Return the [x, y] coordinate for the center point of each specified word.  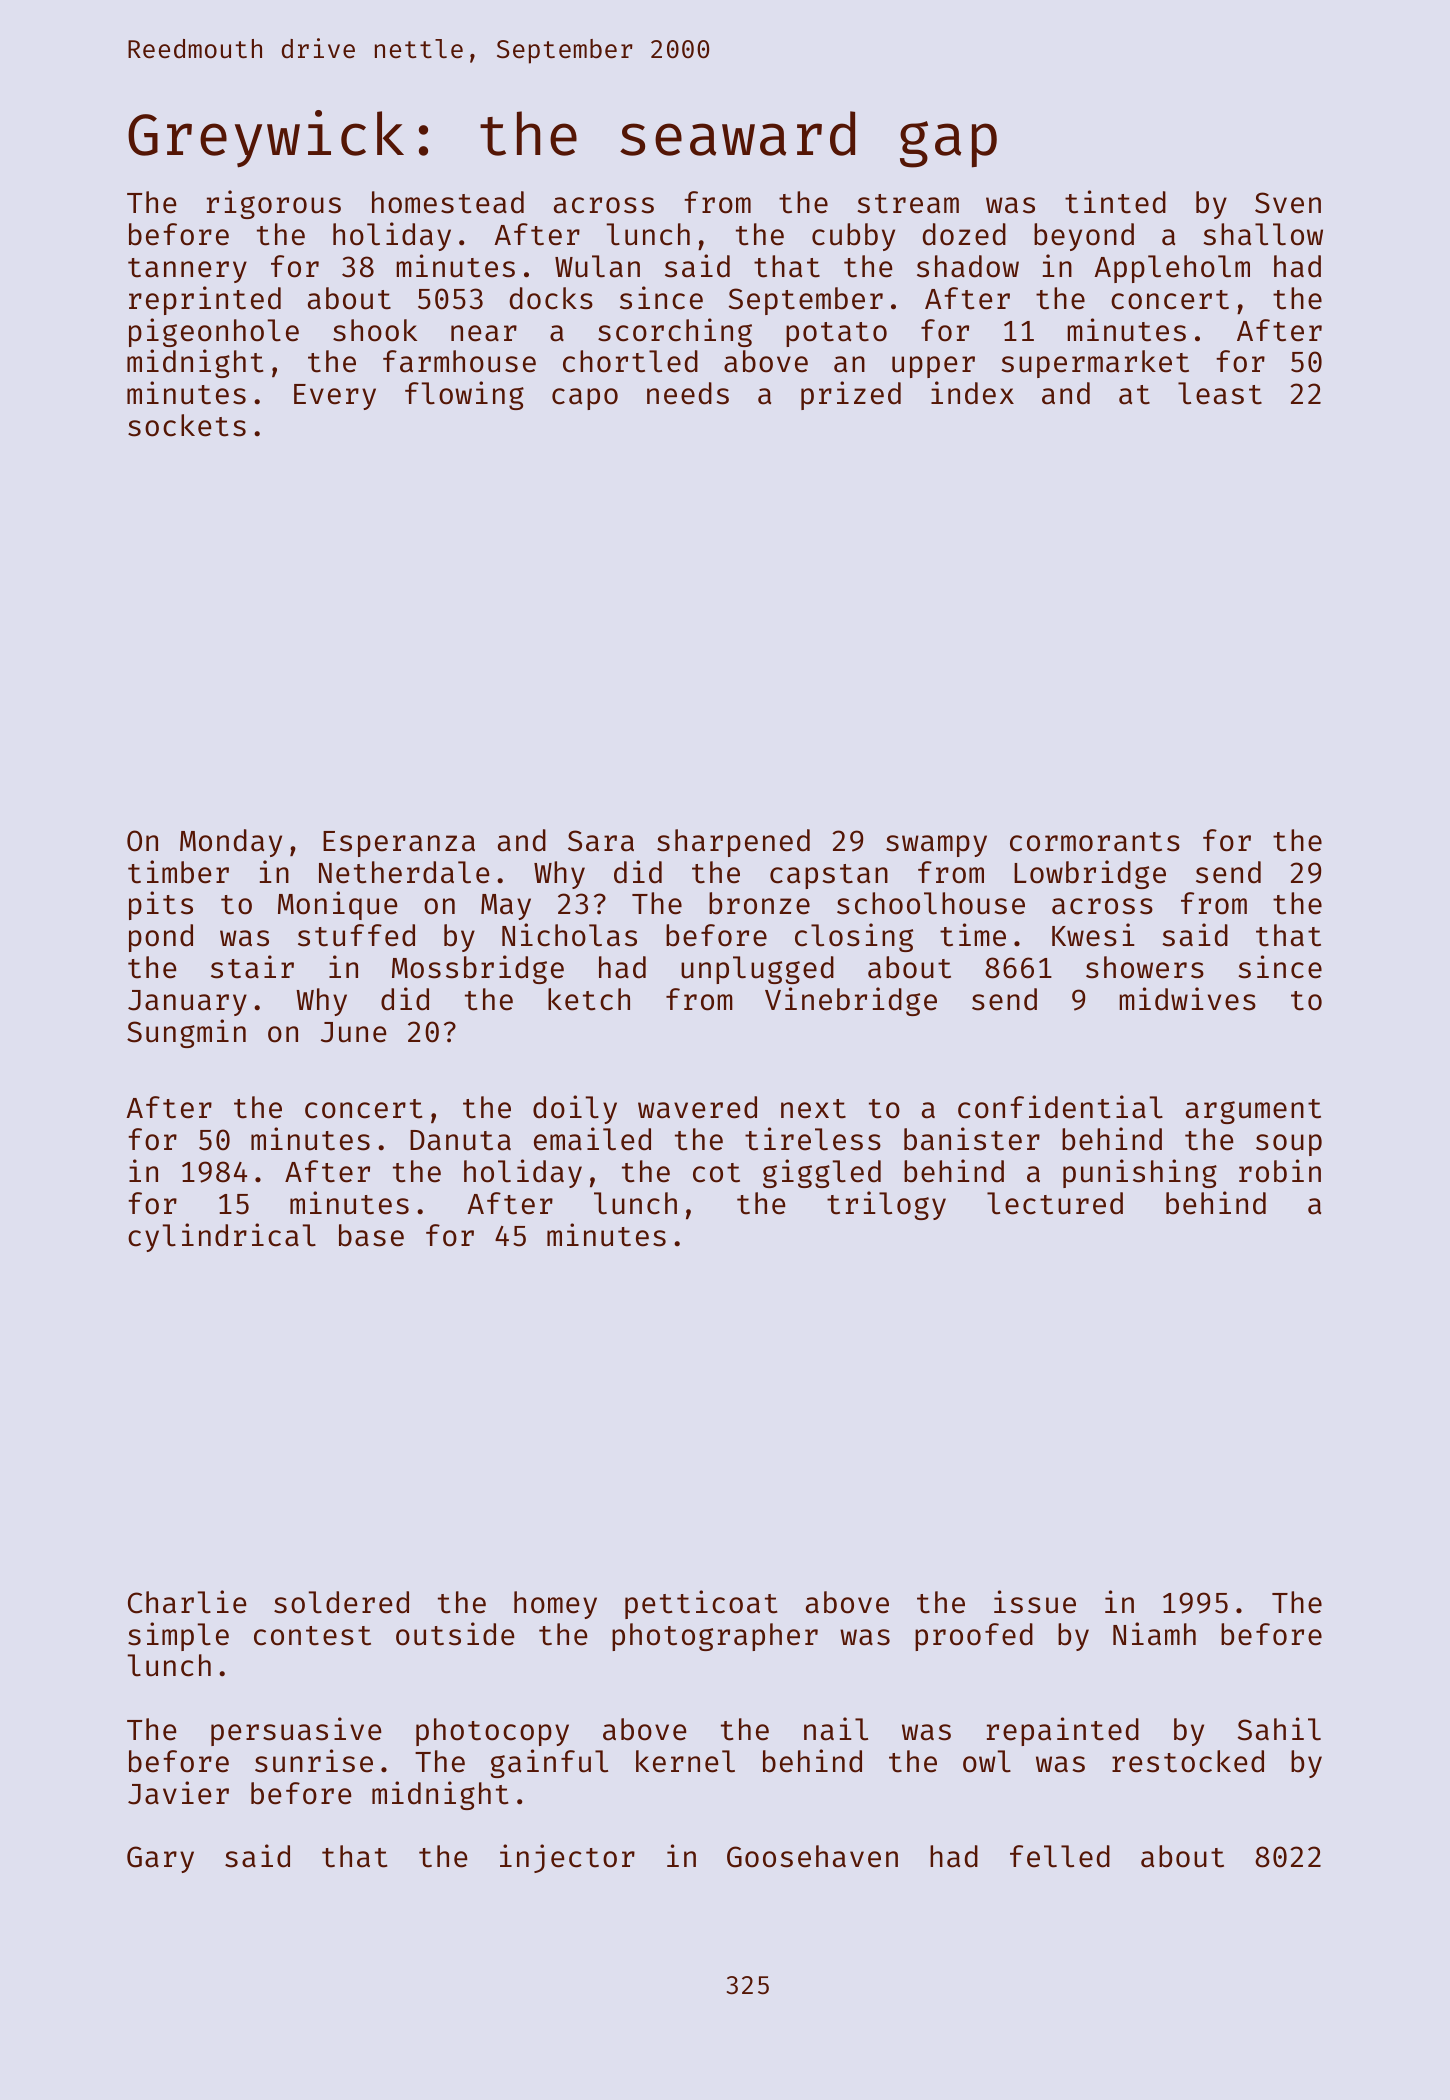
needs [688, 393]
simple [178, 1636]
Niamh [1154, 1634]
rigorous [274, 204]
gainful [549, 1763]
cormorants [1095, 842]
